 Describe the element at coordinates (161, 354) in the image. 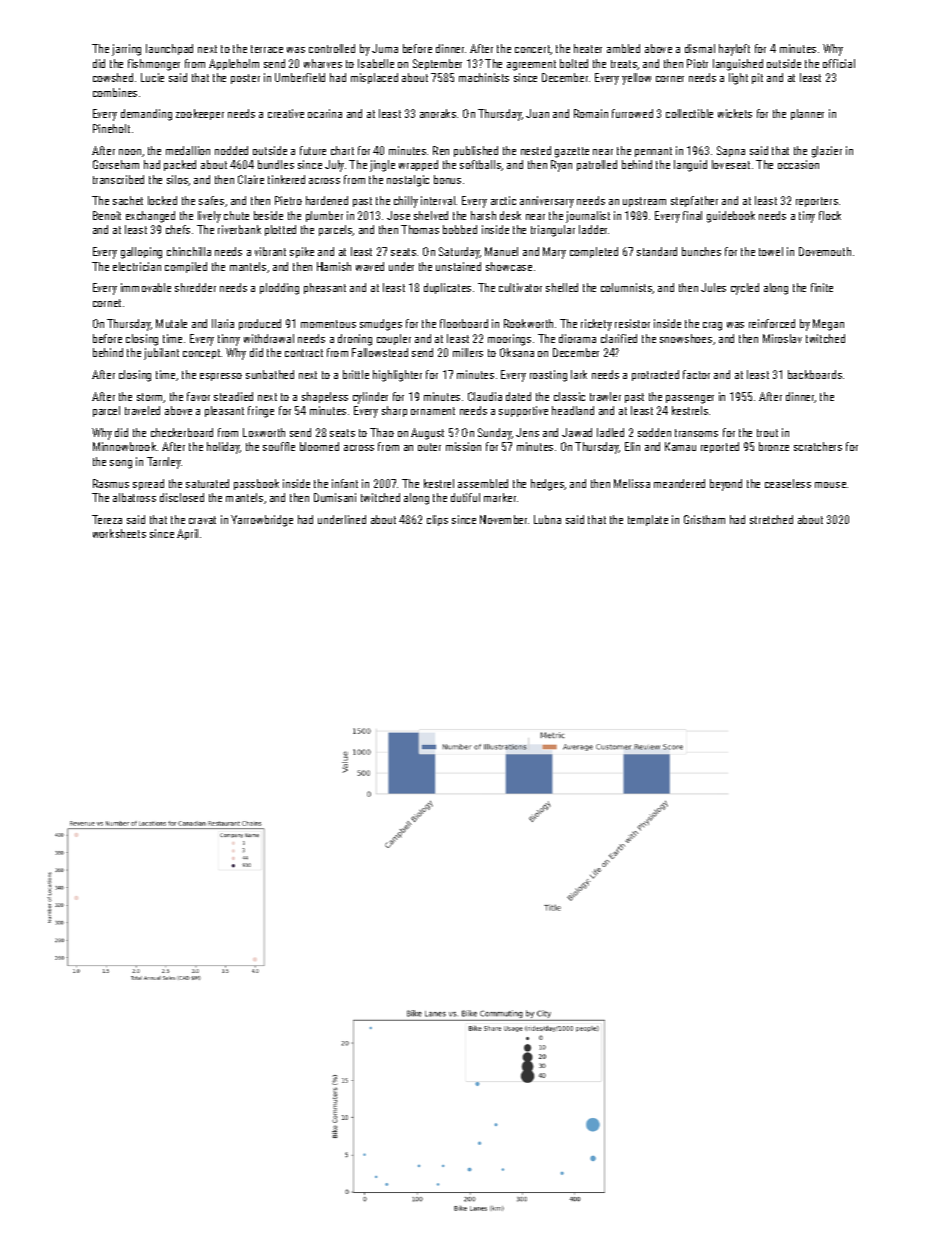

I see `jubilant` at that location.
